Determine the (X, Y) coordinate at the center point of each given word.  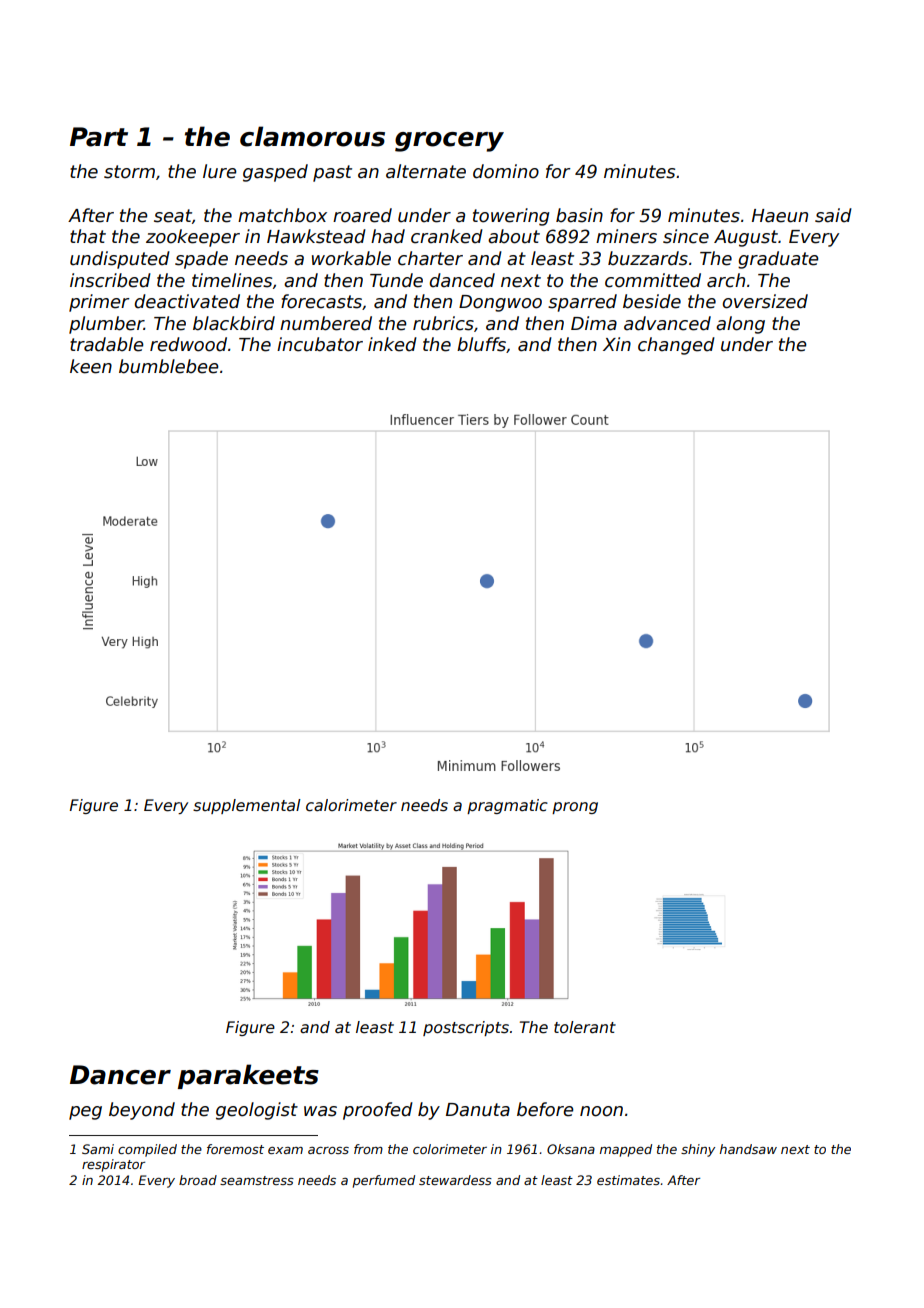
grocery (449, 142)
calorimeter (351, 805)
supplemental (247, 806)
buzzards (648, 258)
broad (198, 1180)
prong (575, 808)
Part (99, 137)
